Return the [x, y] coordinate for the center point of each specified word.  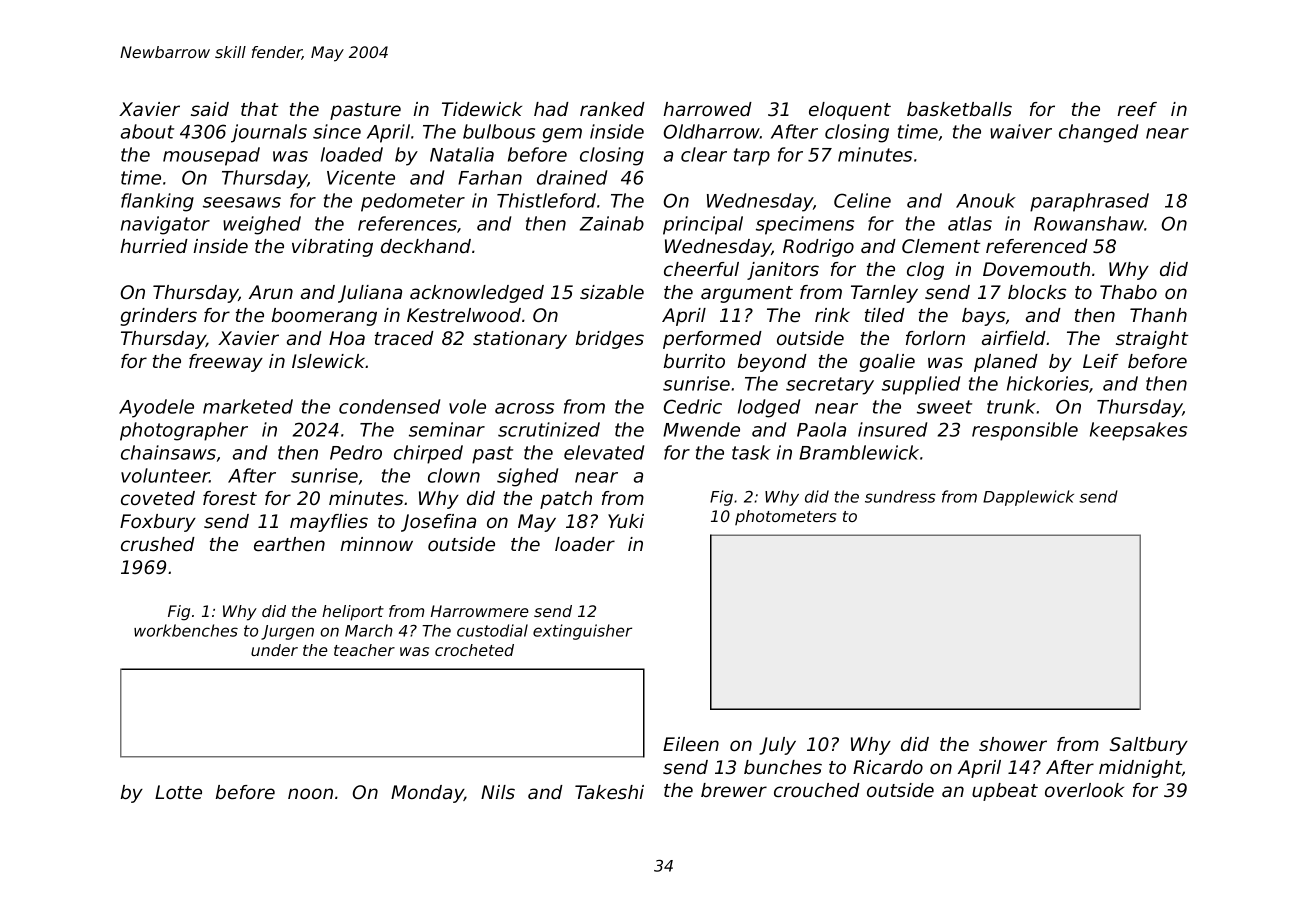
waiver [1021, 131]
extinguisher [582, 632]
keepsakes [1138, 431]
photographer [184, 431]
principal [703, 225]
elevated [604, 452]
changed [1098, 133]
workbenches [186, 630]
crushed [158, 544]
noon [310, 793]
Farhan [490, 177]
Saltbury [1149, 746]
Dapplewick [1028, 498]
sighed [527, 477]
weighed [262, 225]
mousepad [211, 156]
